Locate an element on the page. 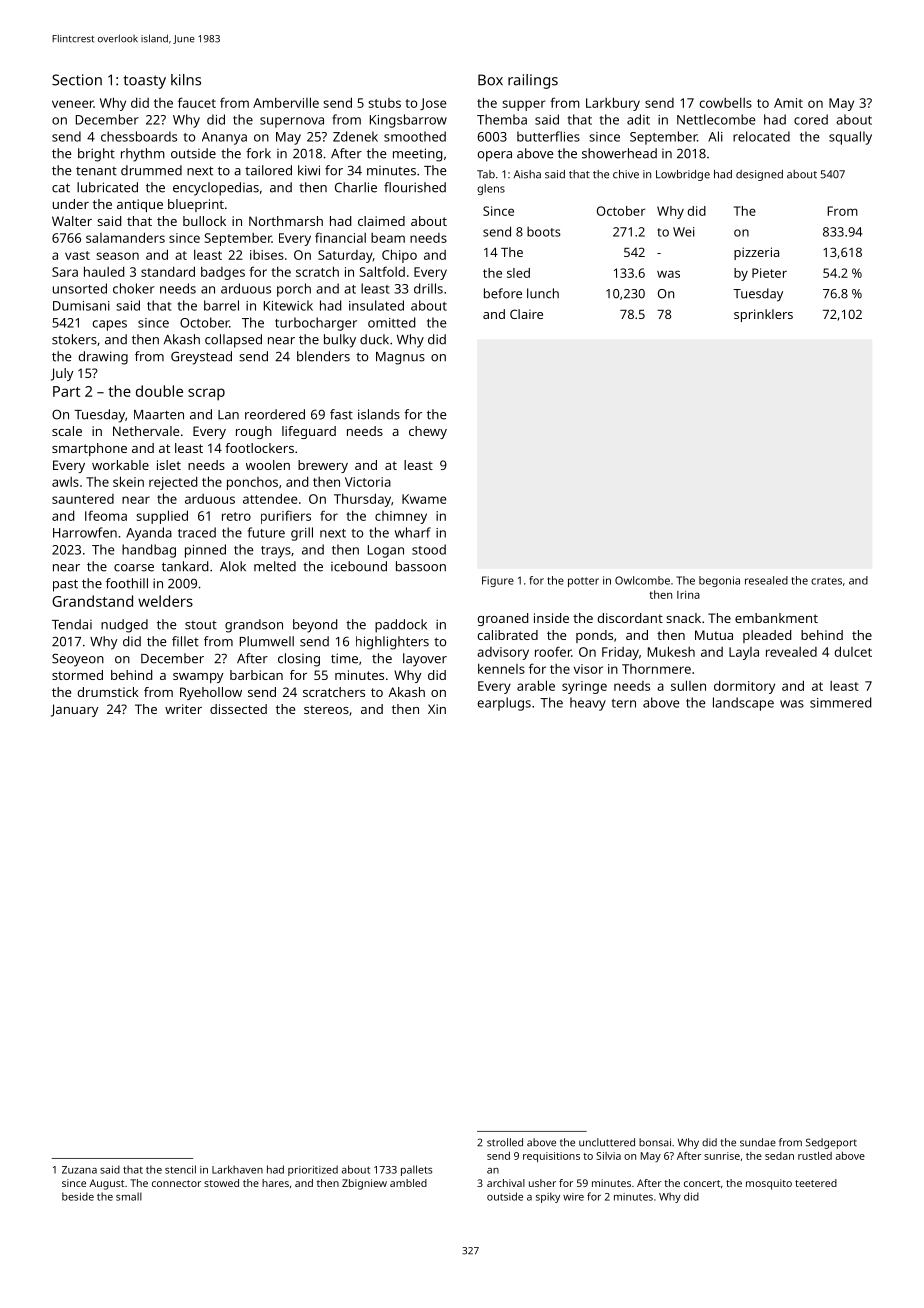 The image size is (924, 1308). Zbigniew is located at coordinates (364, 1184).
